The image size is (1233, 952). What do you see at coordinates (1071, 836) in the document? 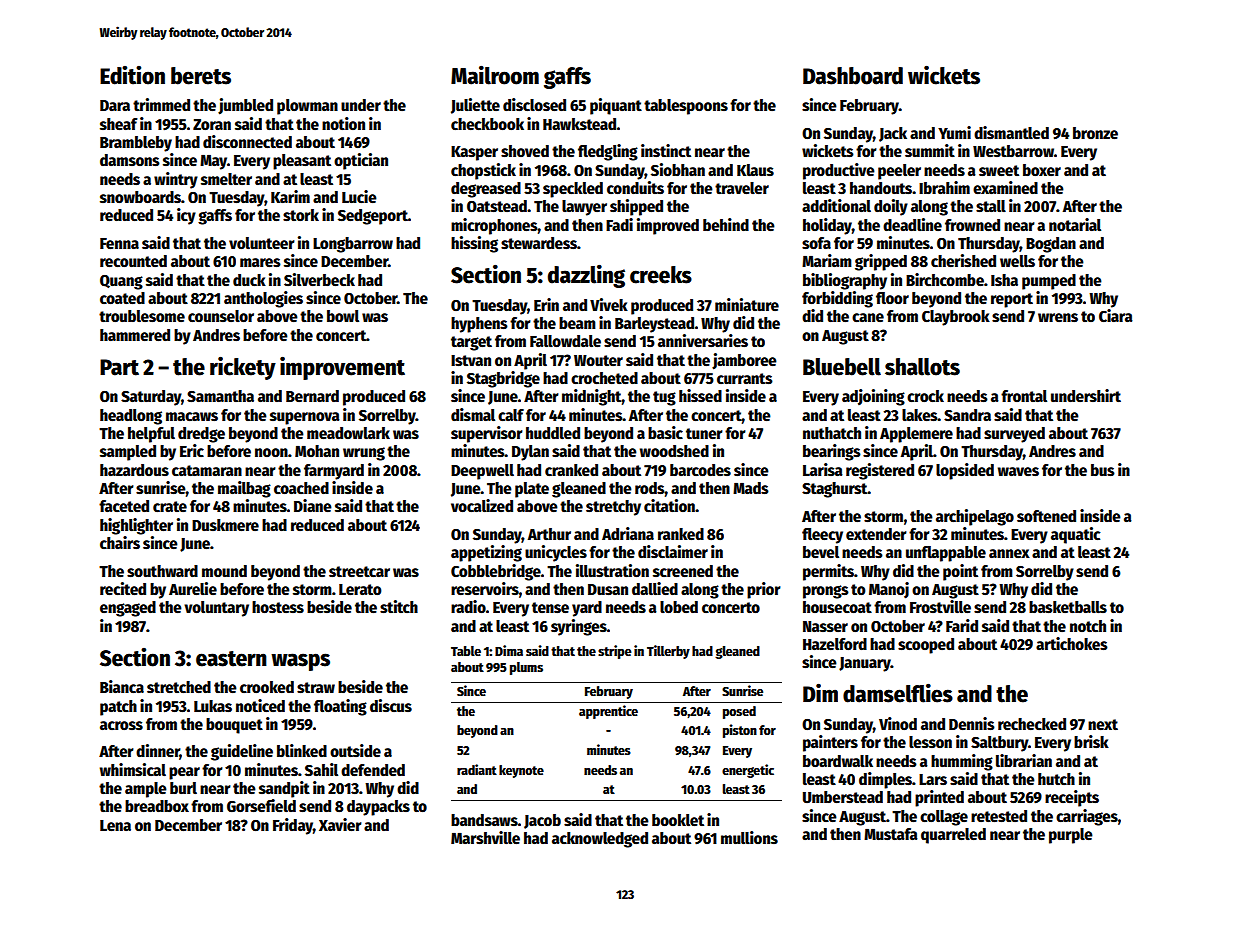
I see `purple` at bounding box center [1071, 836].
